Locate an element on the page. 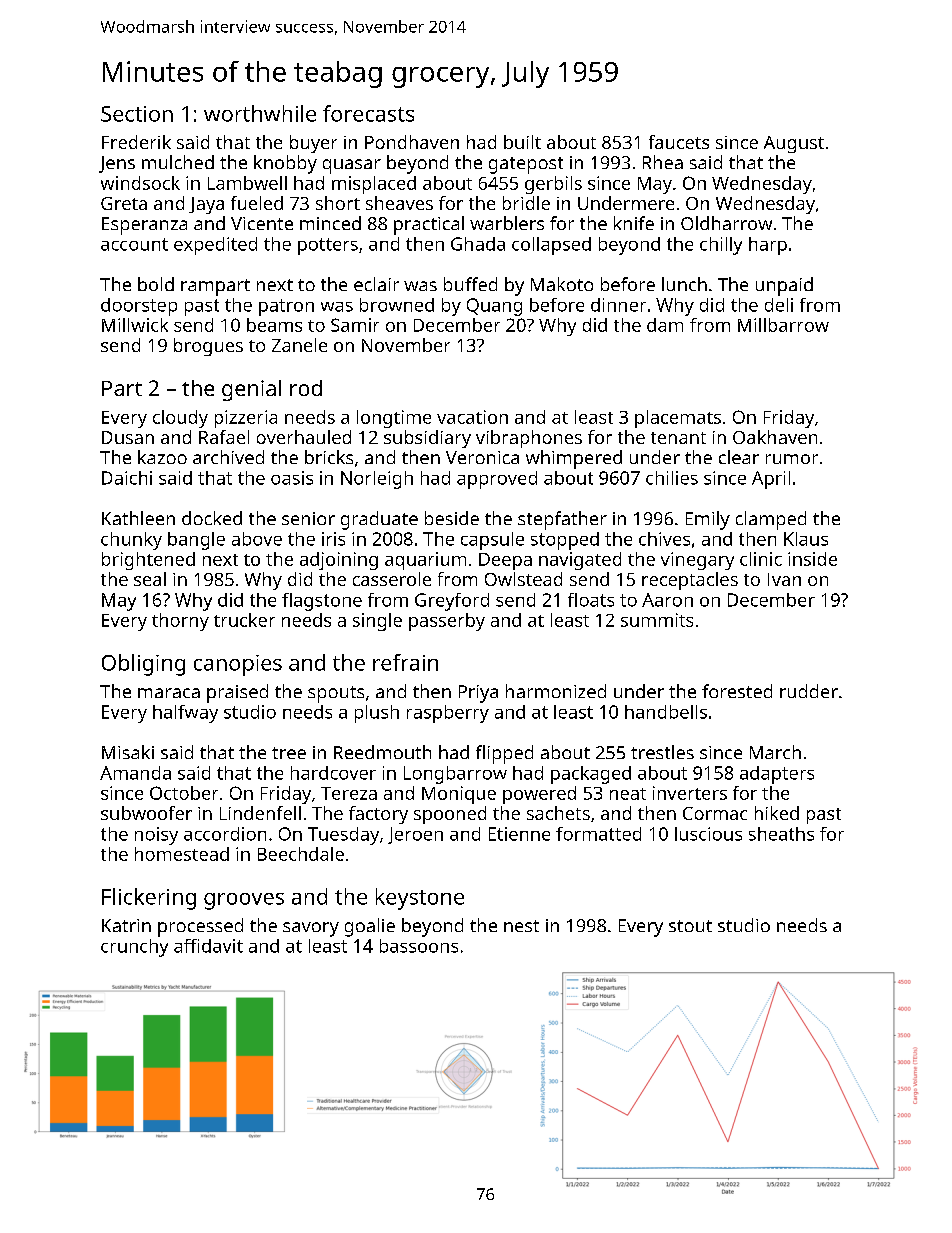  placemats is located at coordinates (678, 419).
